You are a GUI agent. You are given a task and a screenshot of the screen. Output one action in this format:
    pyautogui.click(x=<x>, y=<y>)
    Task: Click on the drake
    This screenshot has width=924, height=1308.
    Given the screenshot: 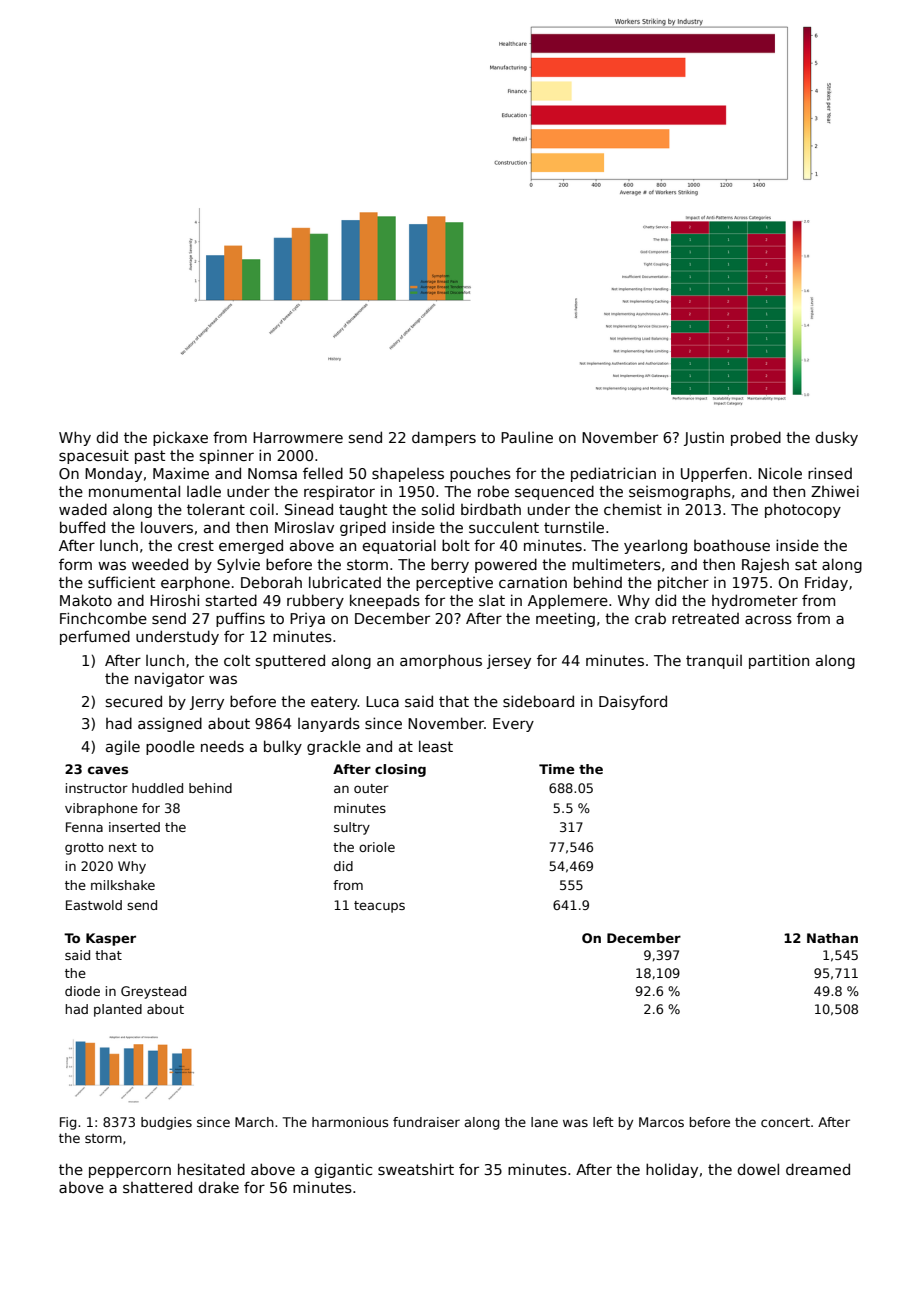 What is the action you would take?
    pyautogui.click(x=218, y=1187)
